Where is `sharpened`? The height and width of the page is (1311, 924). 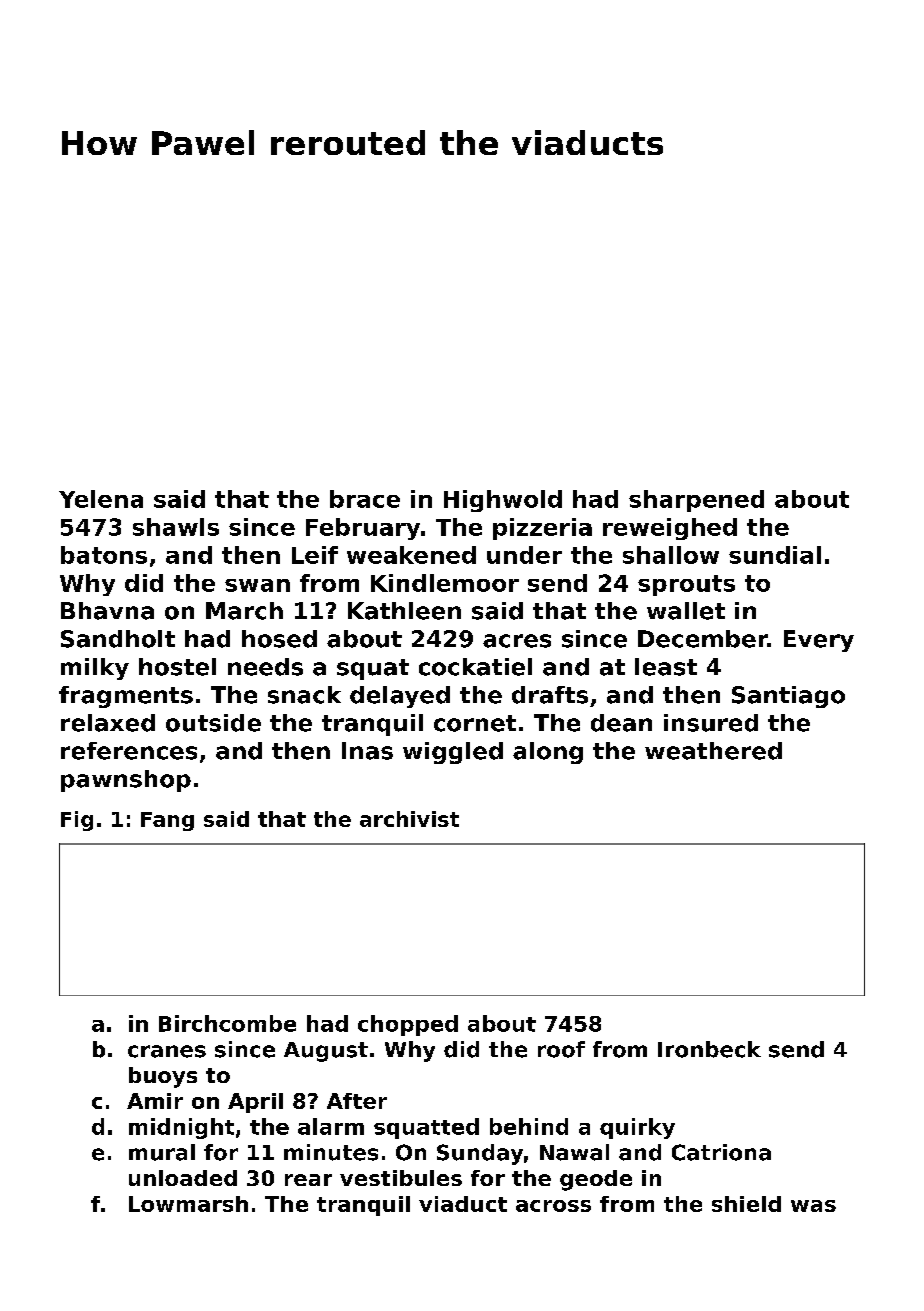 sharpened is located at coordinates (696, 501).
